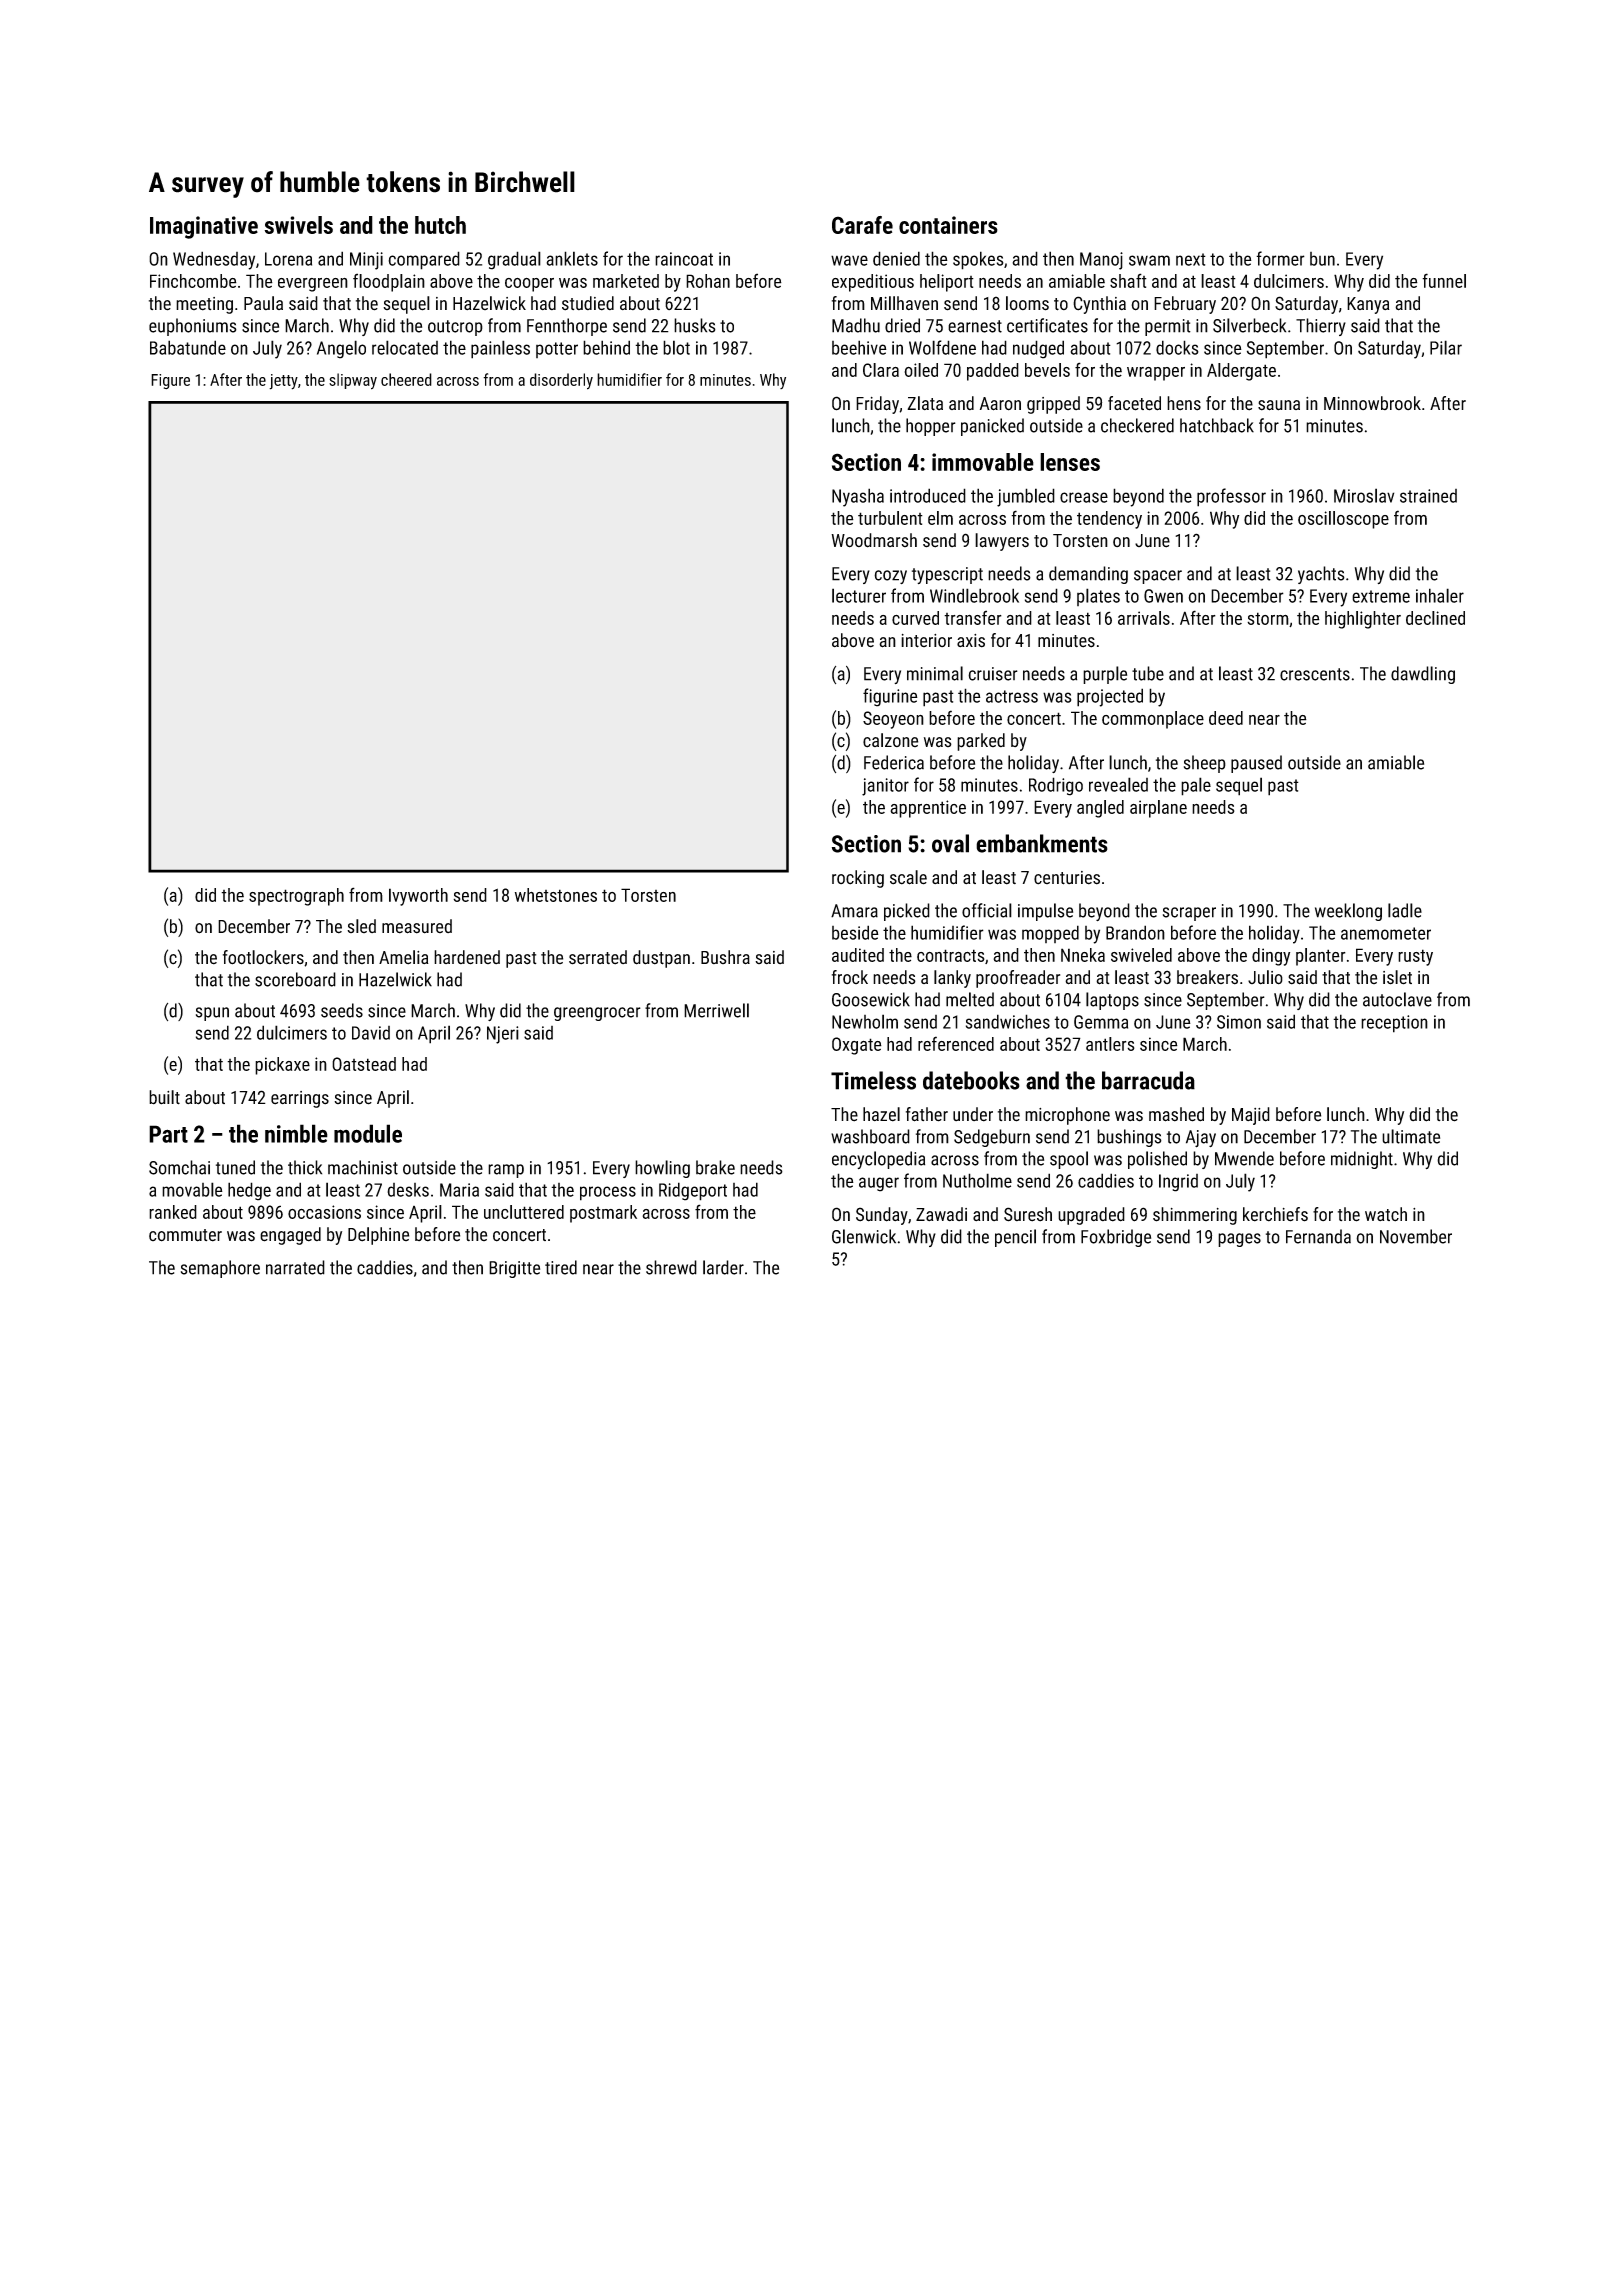 Image resolution: width=1620 pixels, height=2292 pixels. Describe the element at coordinates (885, 787) in the document. I see `janitor` at that location.
